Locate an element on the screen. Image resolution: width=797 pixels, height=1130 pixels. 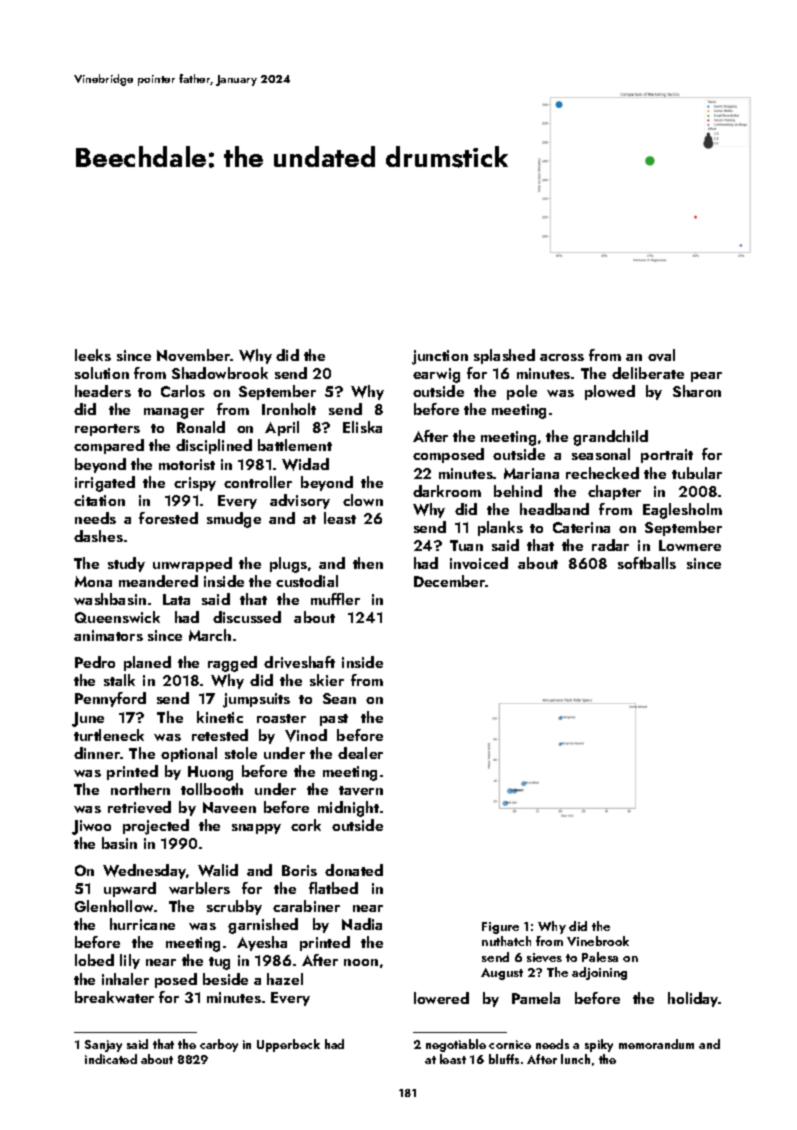
cork is located at coordinates (306, 825).
